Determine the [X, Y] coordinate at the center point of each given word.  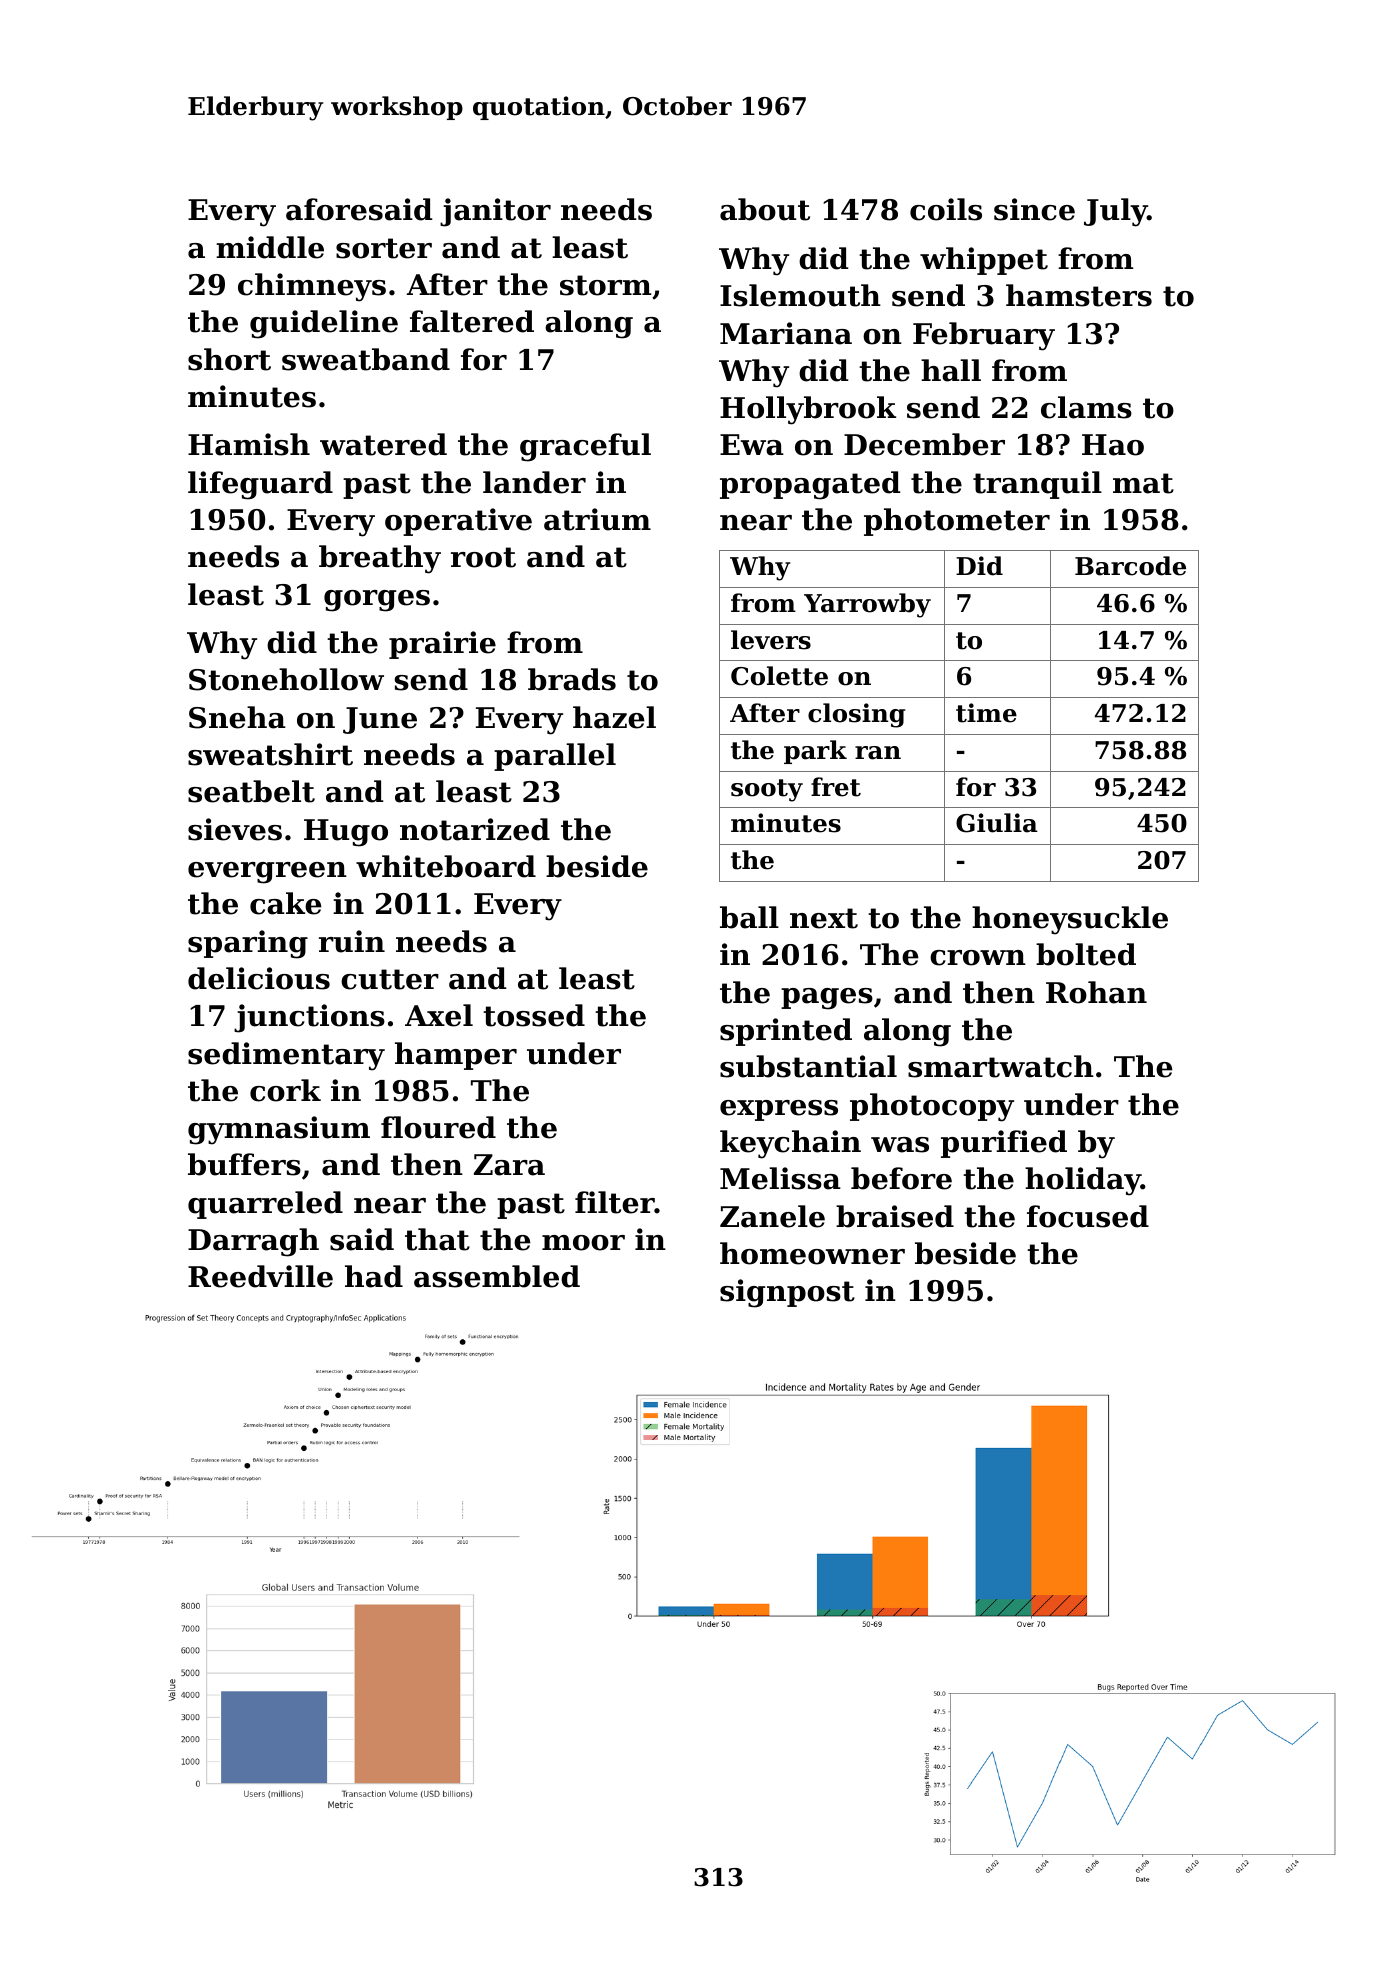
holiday [1083, 1181]
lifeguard [260, 485]
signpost [787, 1293]
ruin [352, 941]
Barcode [1130, 566]
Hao [1113, 445]
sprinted [786, 1032]
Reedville [260, 1276]
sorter [384, 248]
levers [771, 640]
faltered [472, 321]
